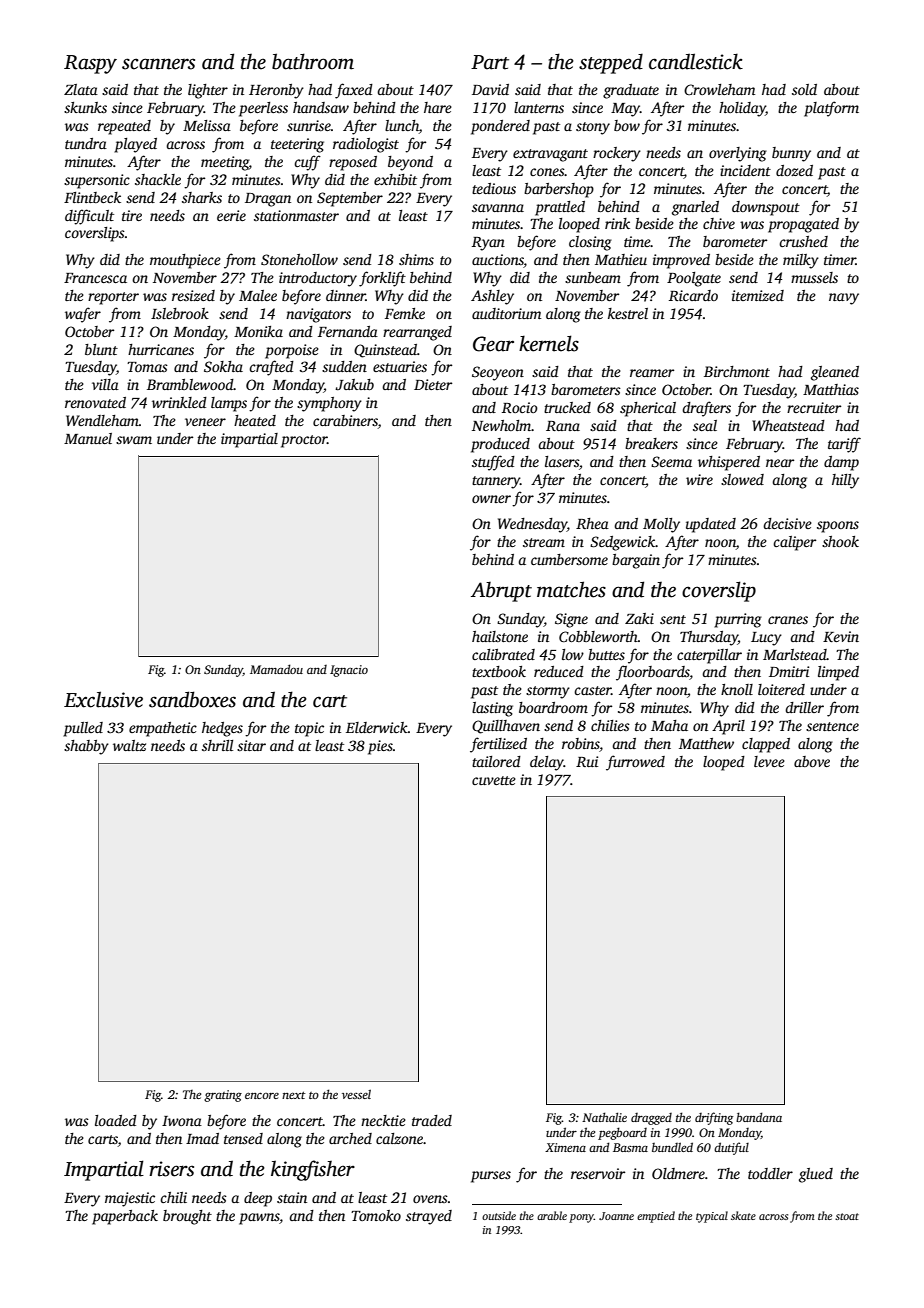  Describe the element at coordinates (129, 745) in the image. I see `waltz` at that location.
